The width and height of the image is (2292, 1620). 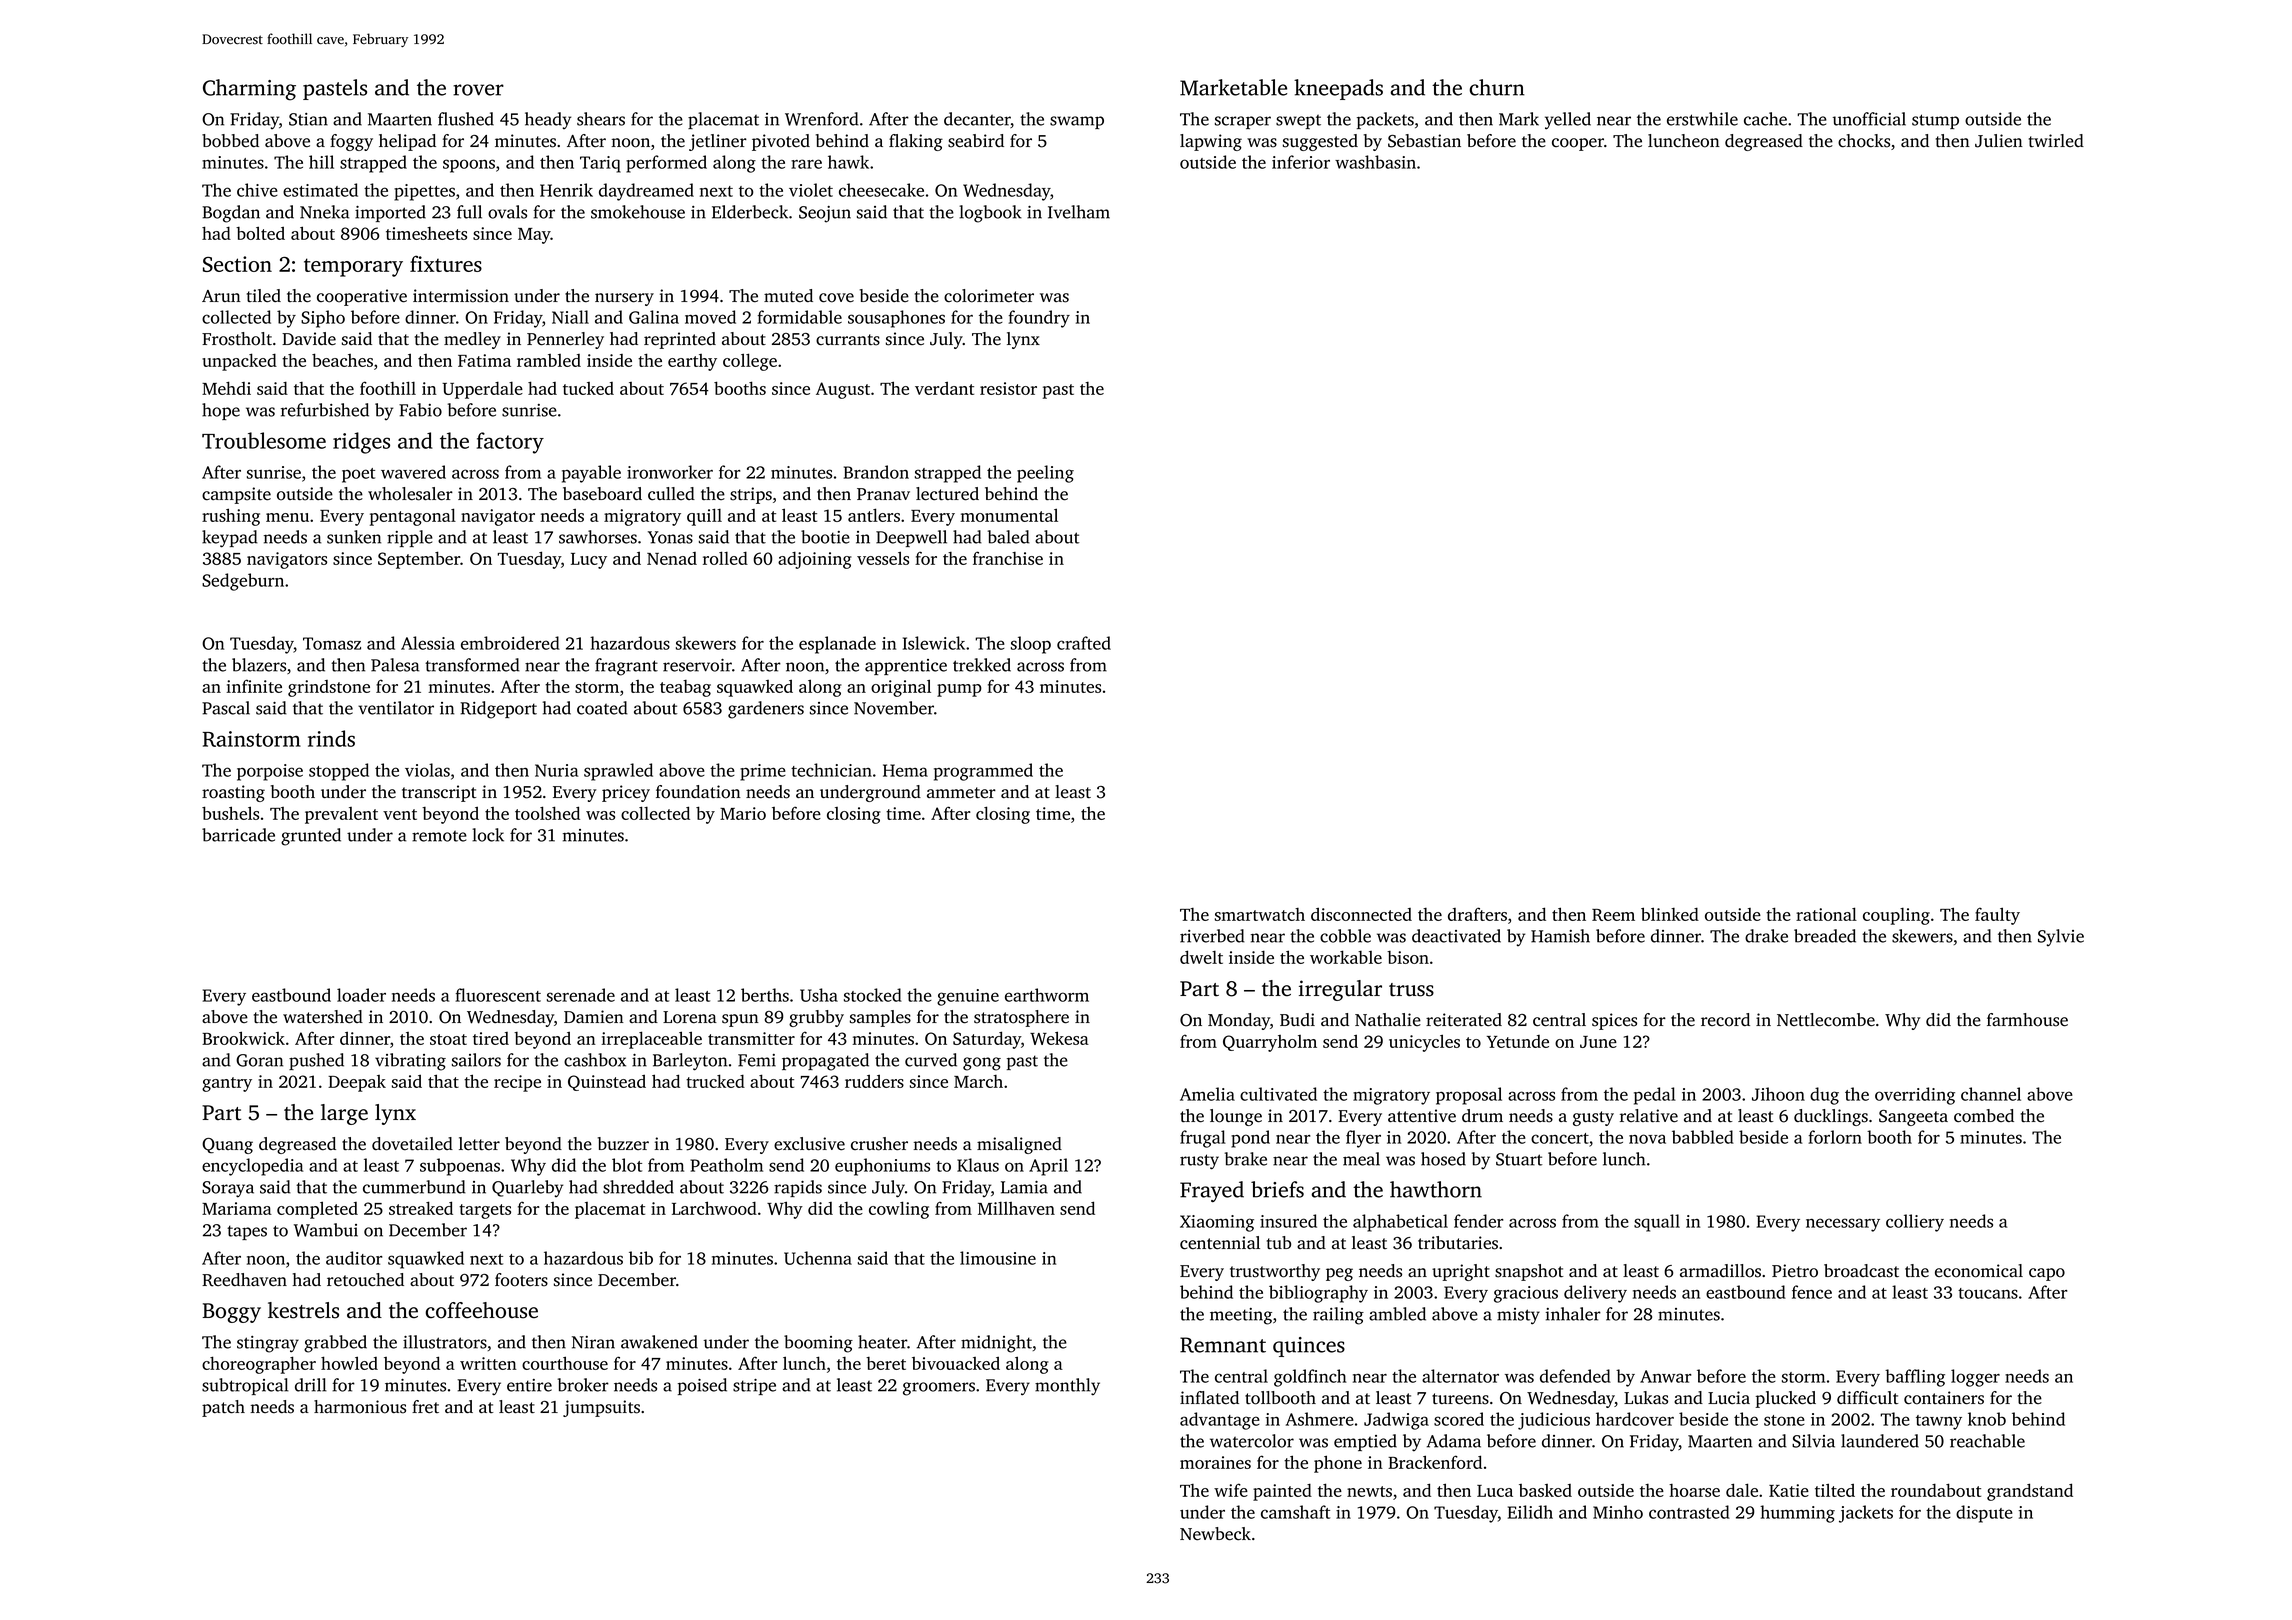 What do you see at coordinates (237, 264) in the image?
I see `Section` at bounding box center [237, 264].
